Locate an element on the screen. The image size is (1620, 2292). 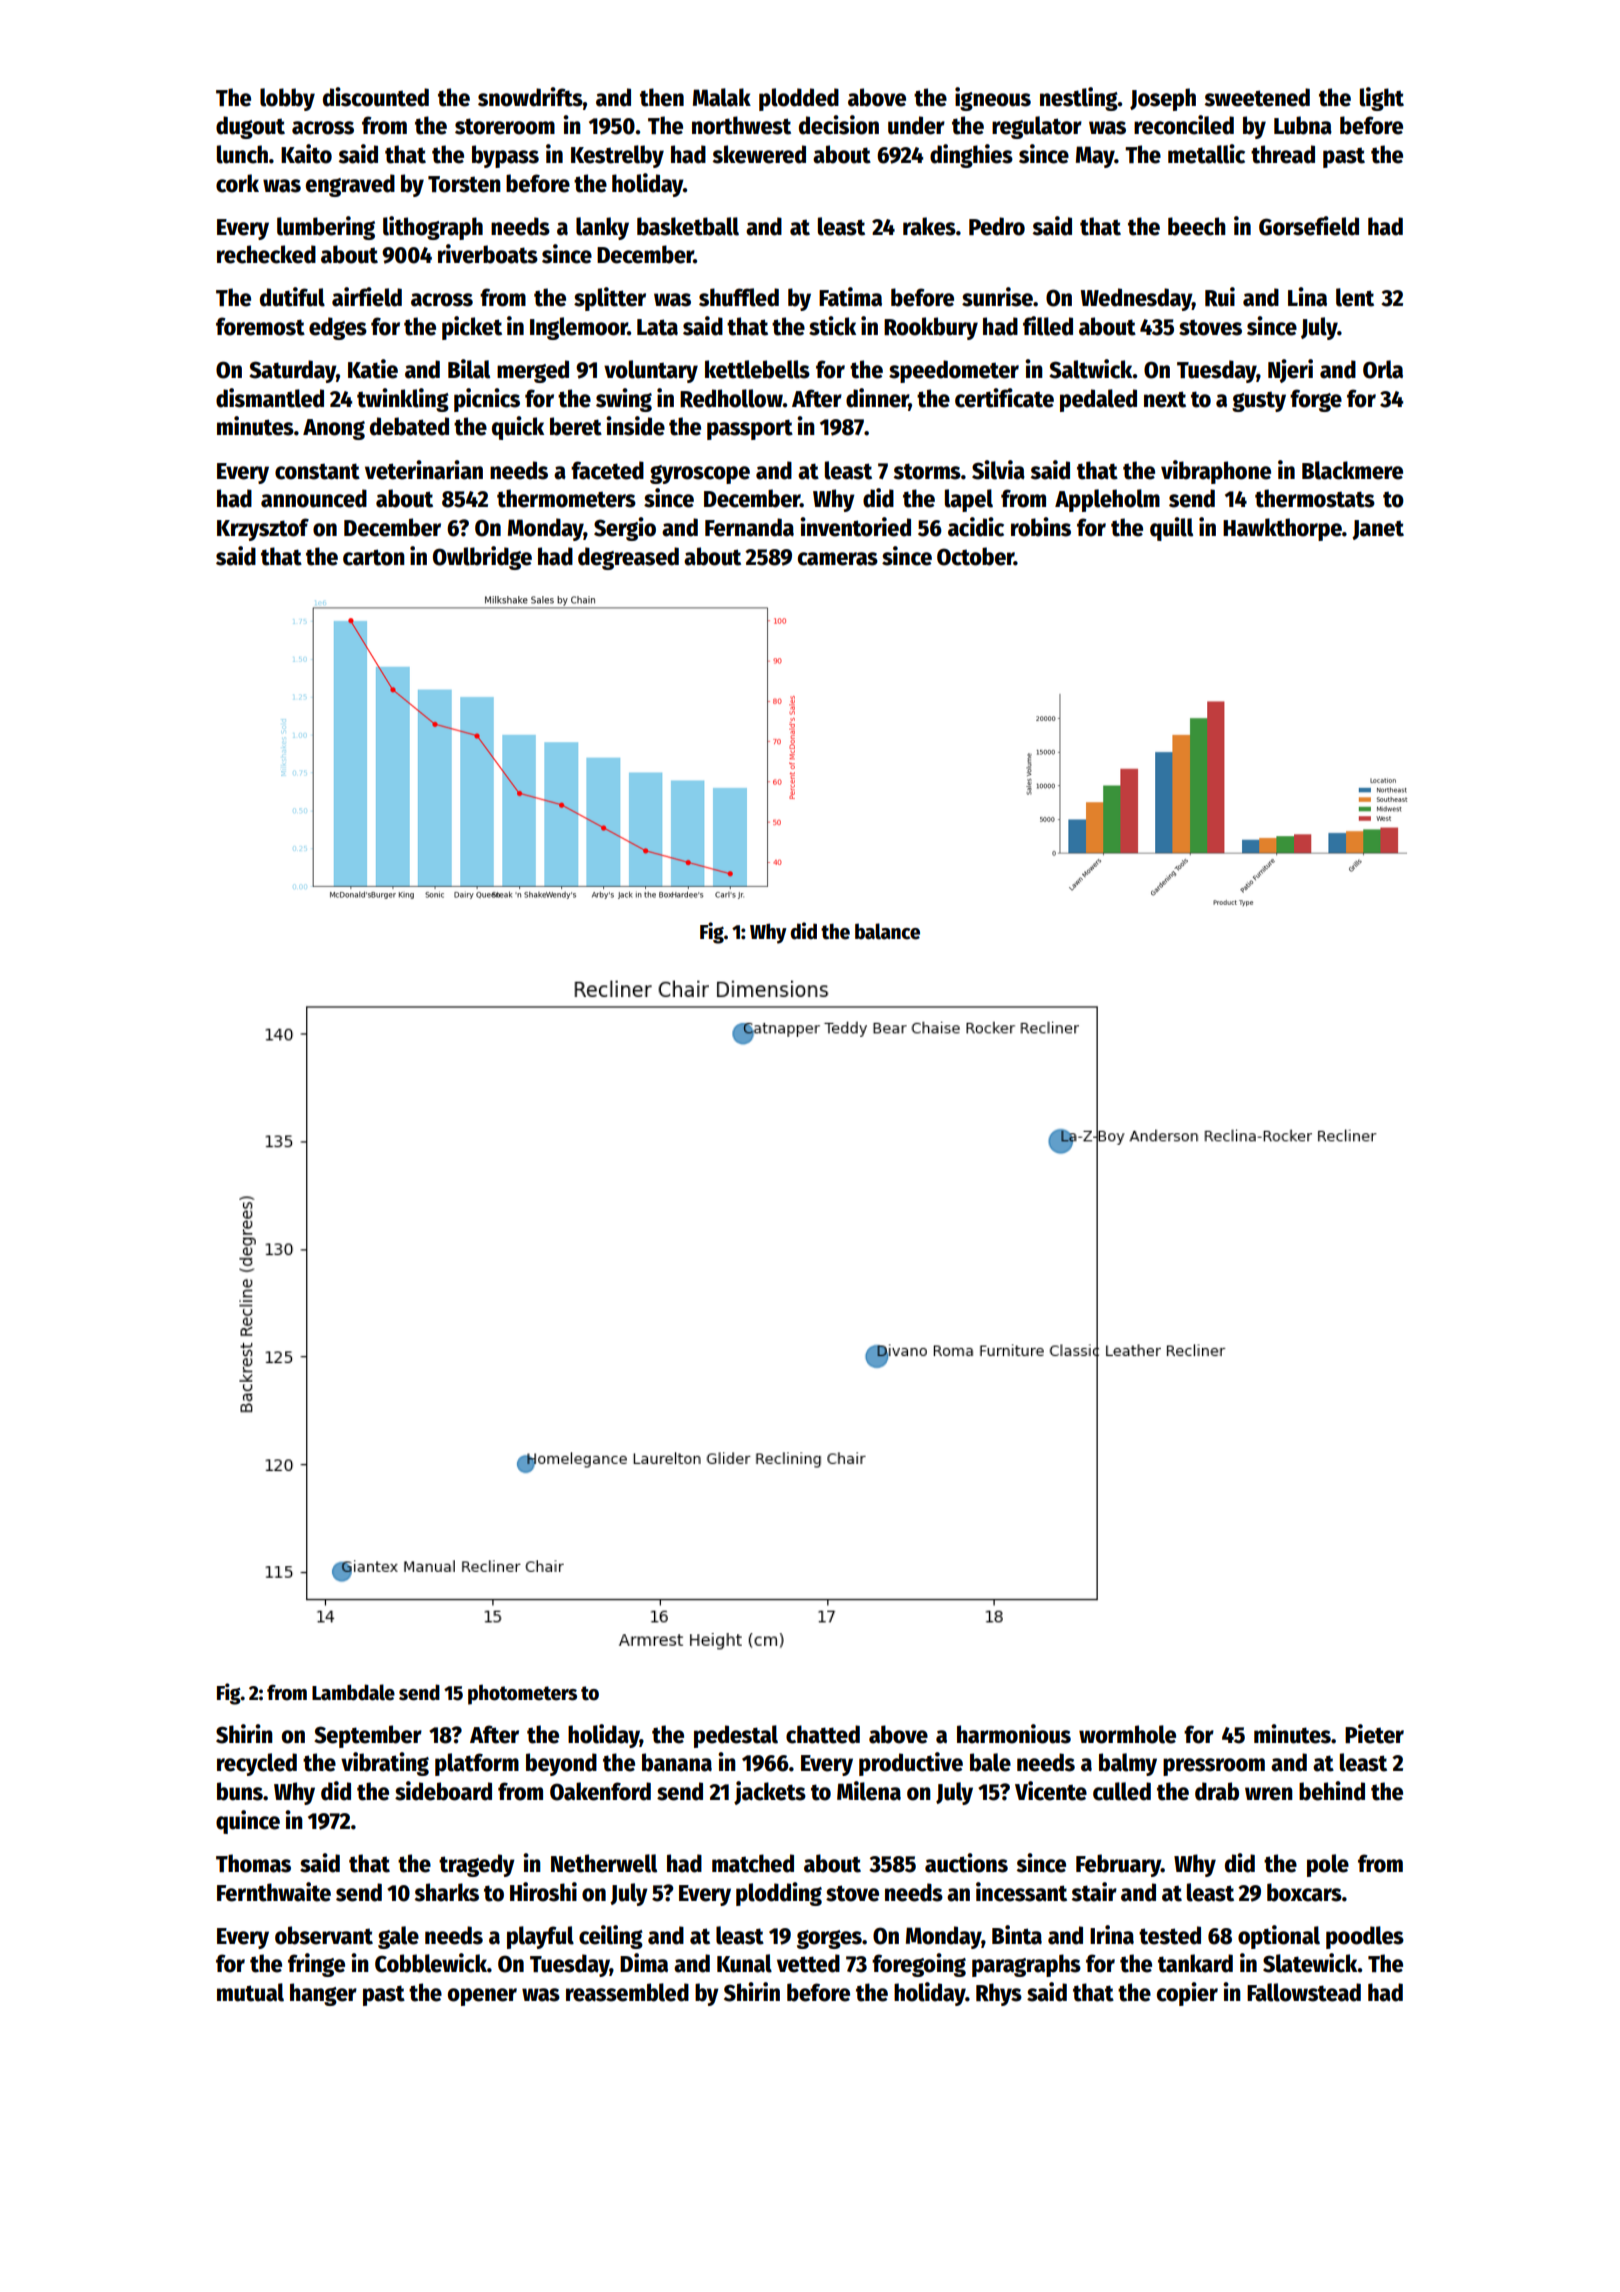
Fernthwaite is located at coordinates (274, 1892).
